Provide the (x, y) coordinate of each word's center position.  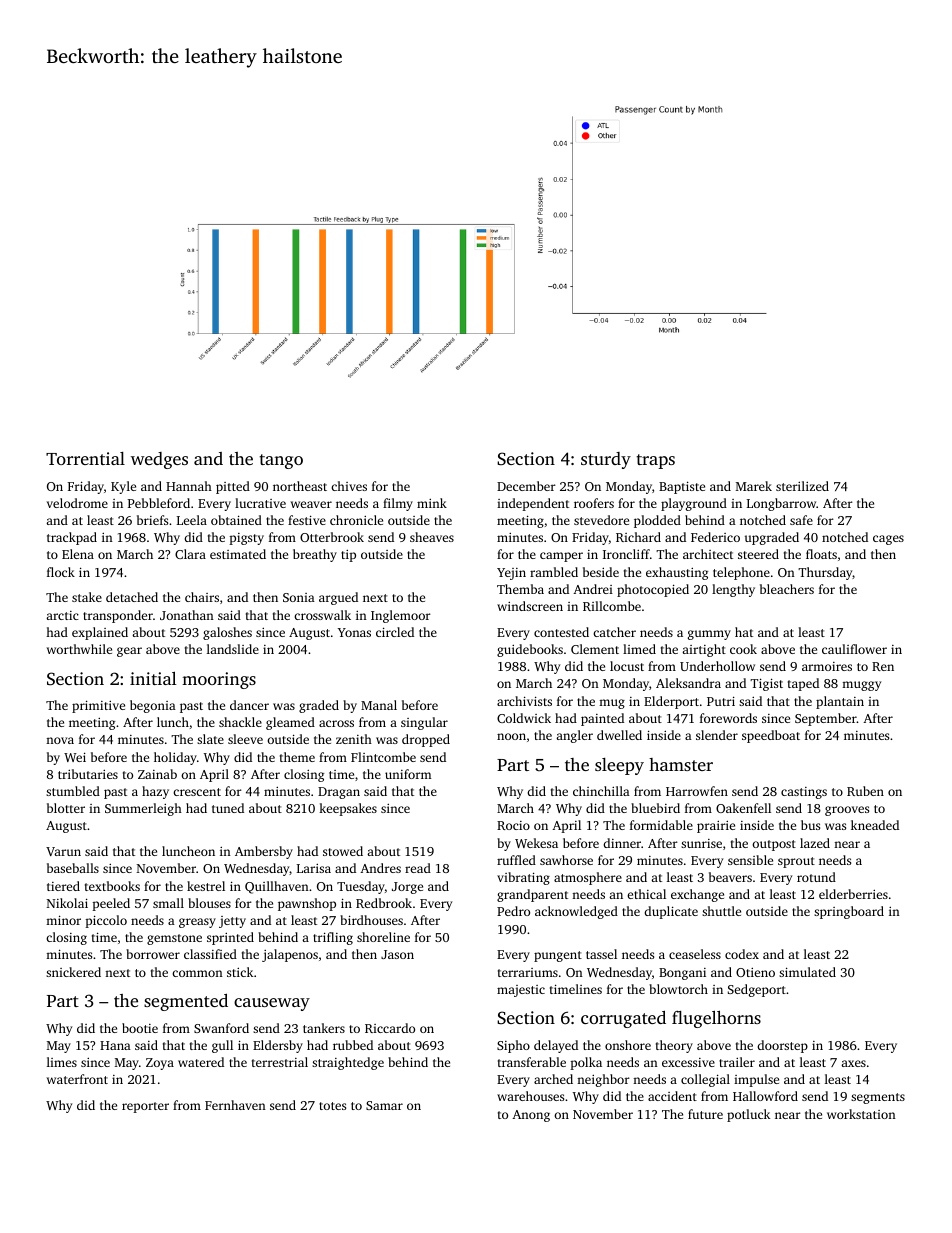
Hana (115, 1045)
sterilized (802, 486)
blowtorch (678, 989)
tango (281, 461)
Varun (63, 851)
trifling (333, 938)
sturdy (606, 460)
